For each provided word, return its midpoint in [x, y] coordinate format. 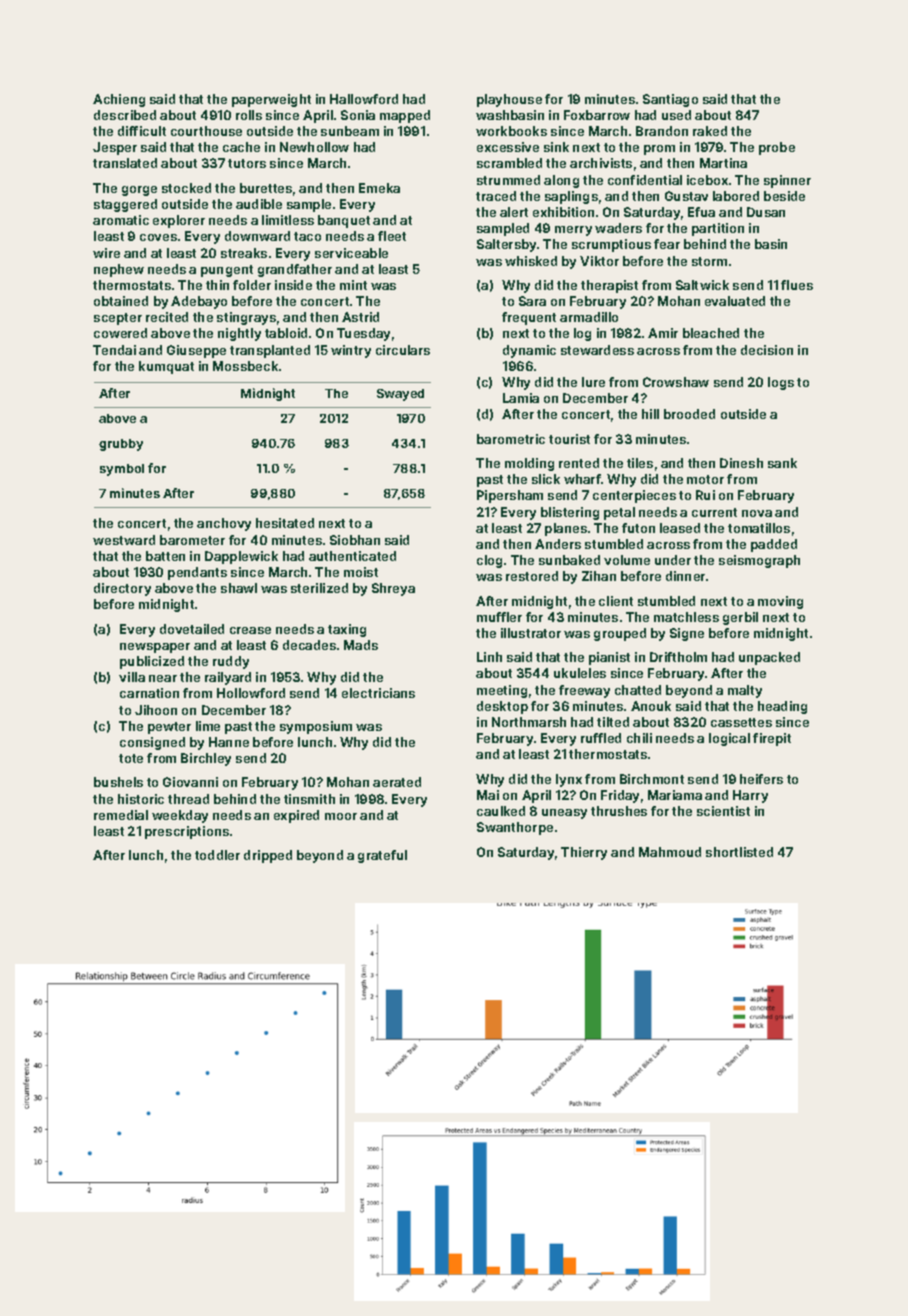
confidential [645, 180]
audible [259, 204]
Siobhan [355, 540]
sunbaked [569, 560]
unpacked [769, 658]
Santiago [670, 100]
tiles [640, 463]
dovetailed [192, 629]
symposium [316, 727]
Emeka [379, 188]
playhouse [509, 100]
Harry [750, 796]
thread [188, 799]
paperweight [271, 100]
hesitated [285, 523]
